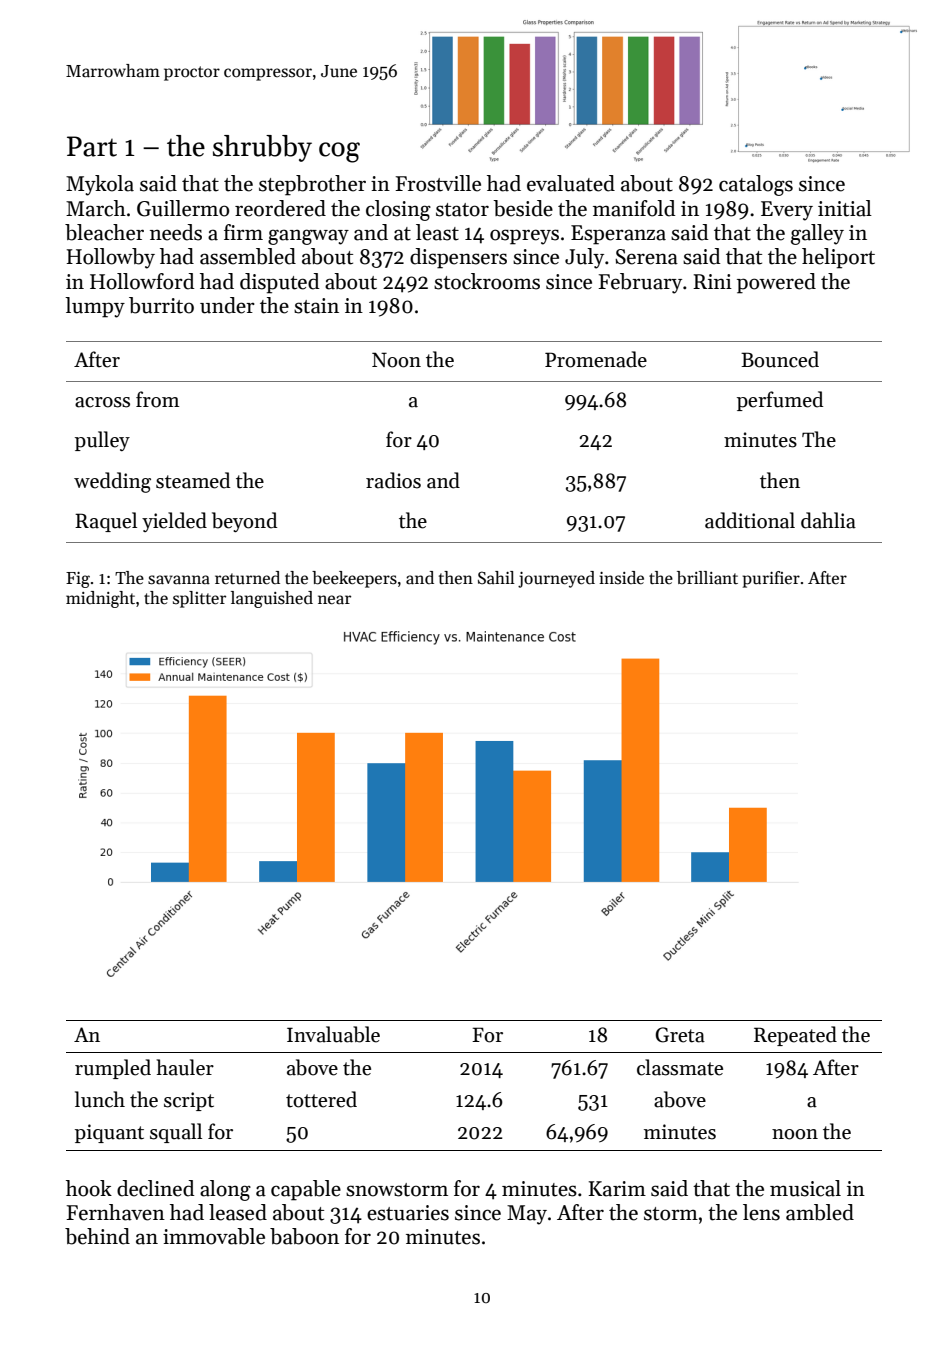 The width and height of the page is (947, 1345). Describe the element at coordinates (771, 579) in the page. I see `purifier` at that location.
